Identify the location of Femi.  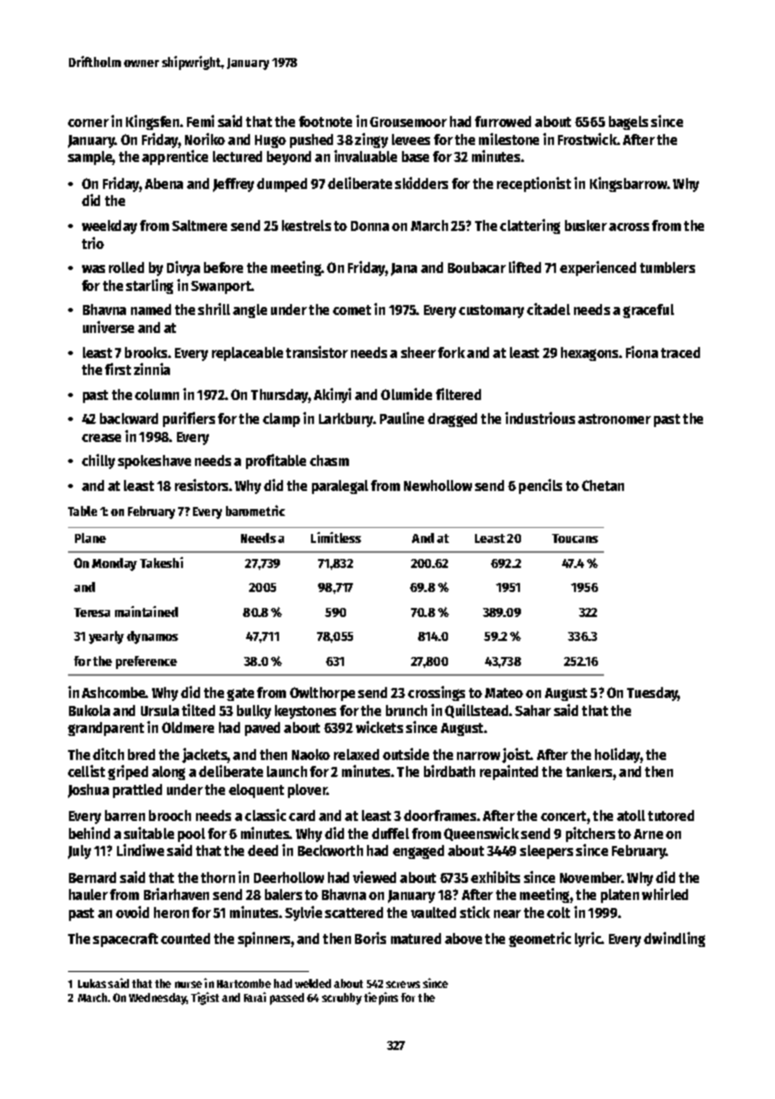
(200, 121).
